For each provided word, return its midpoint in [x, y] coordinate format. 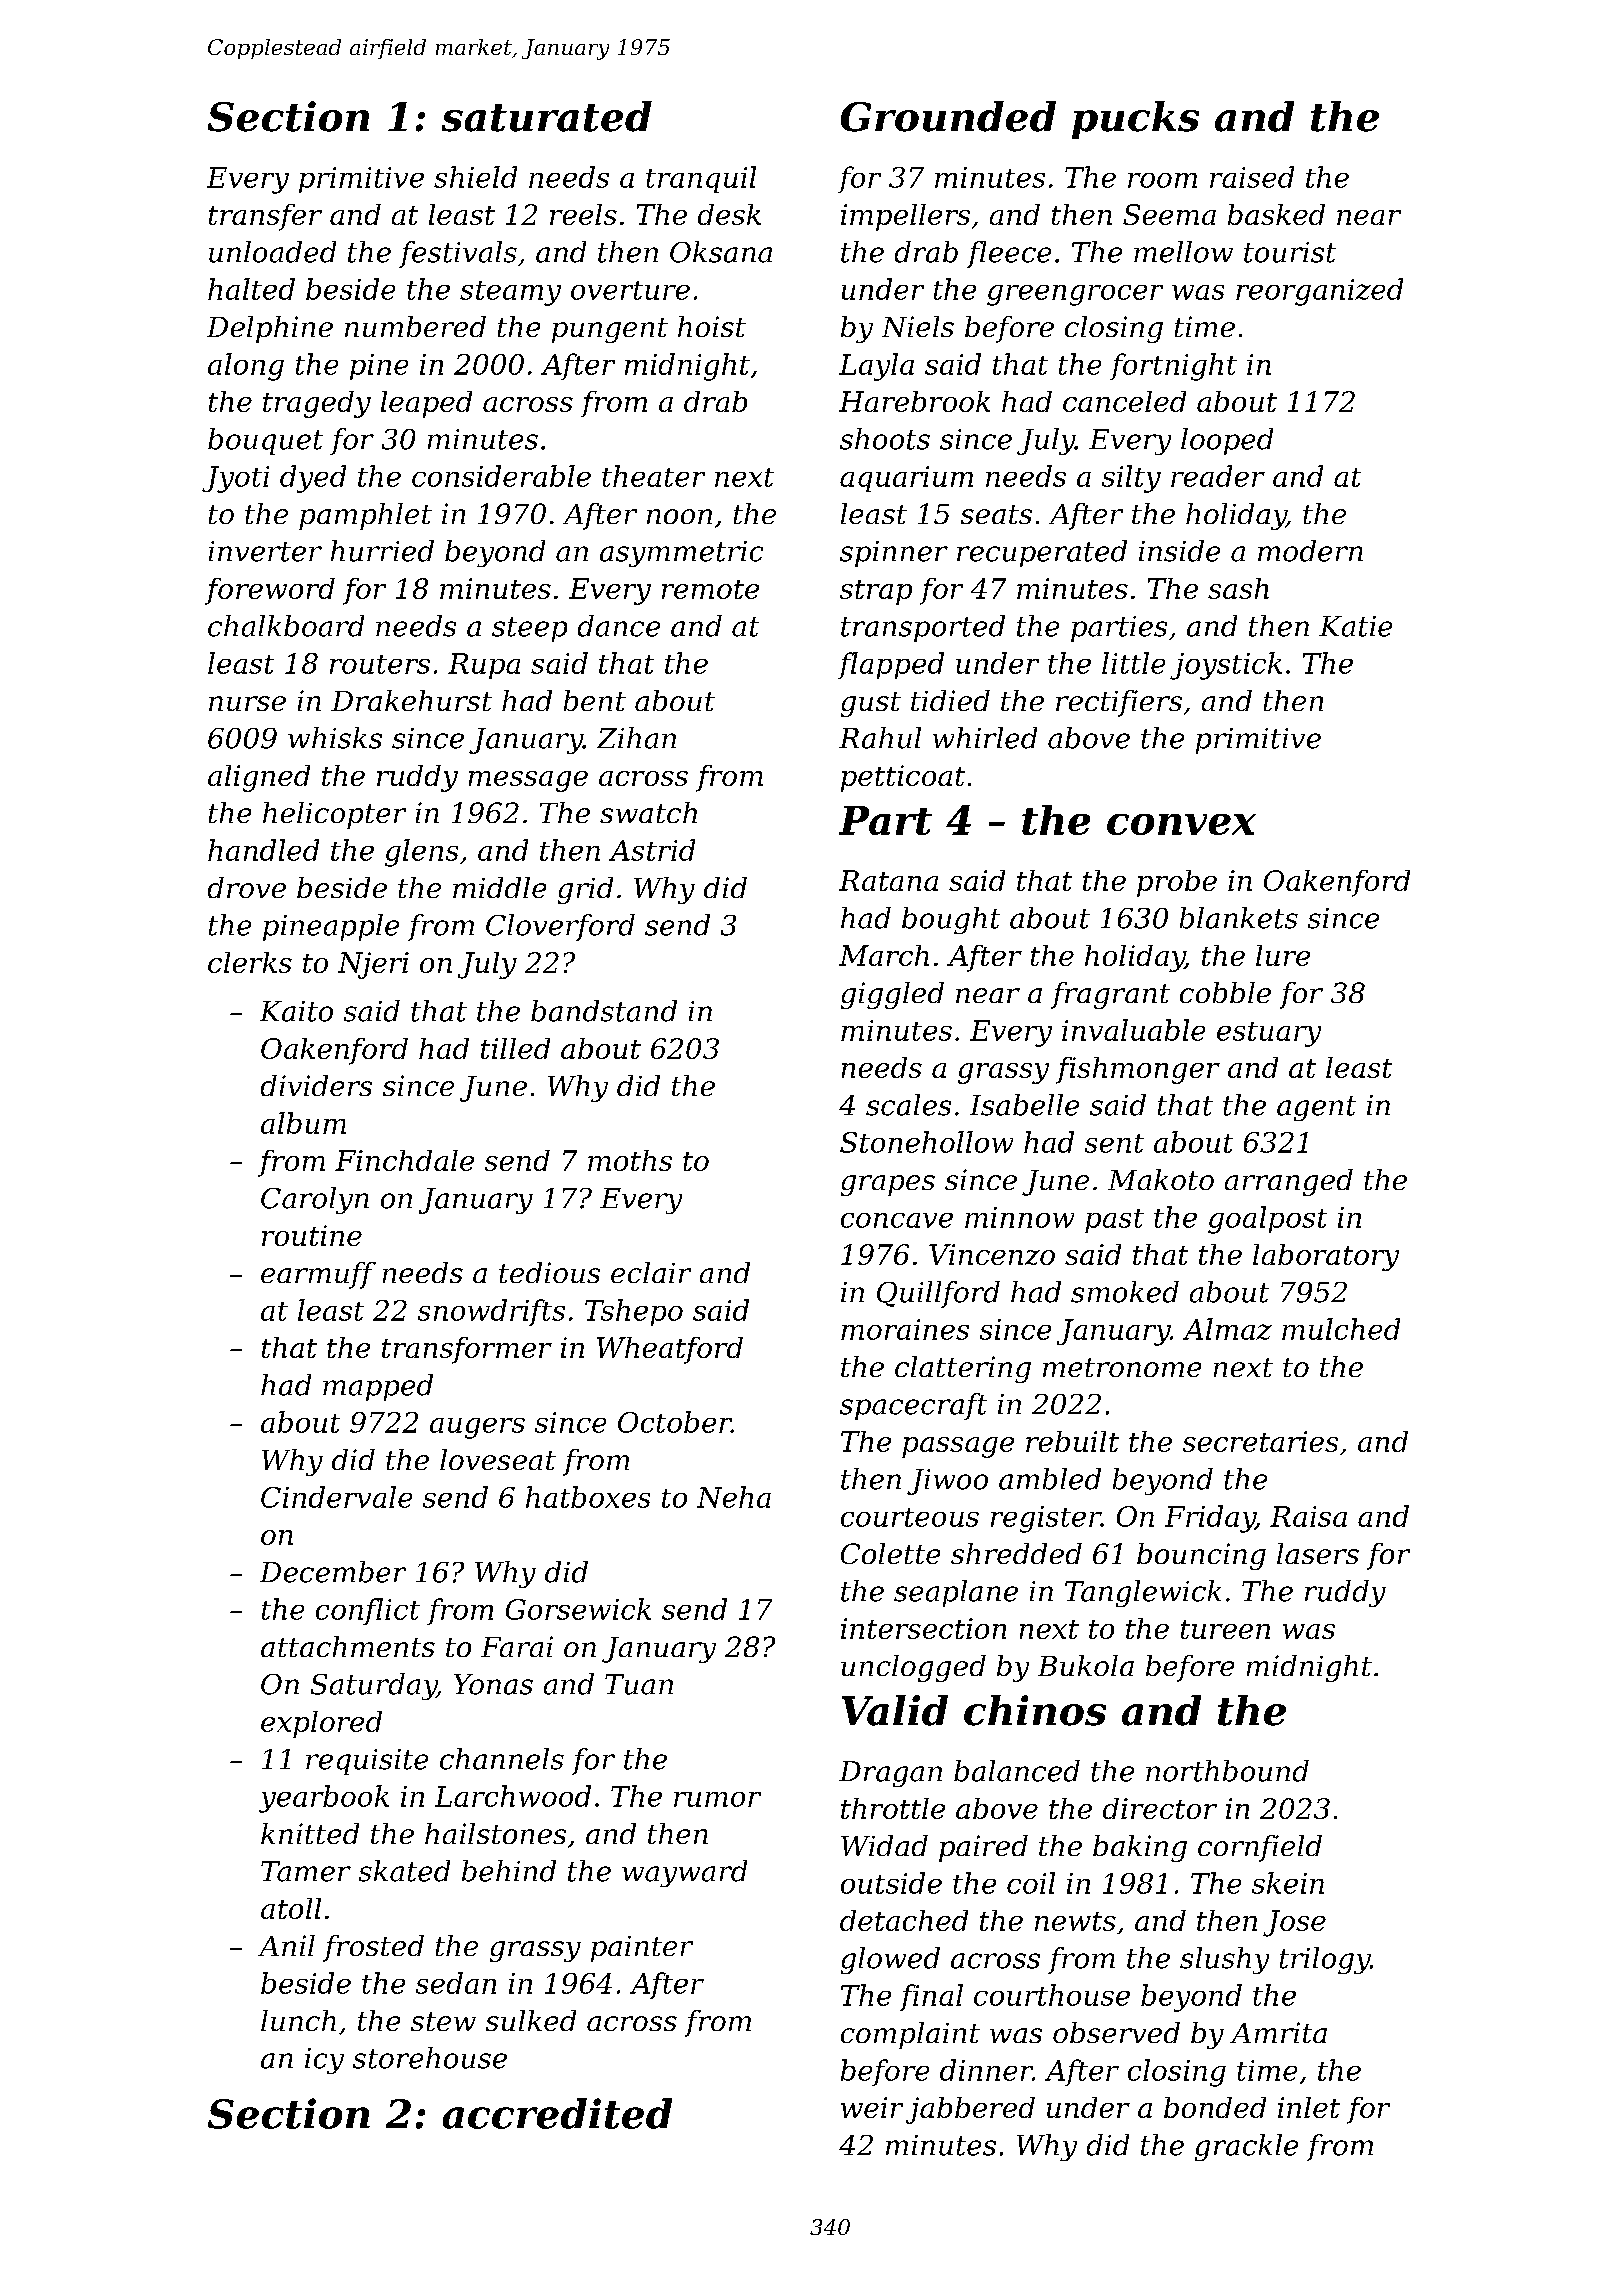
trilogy [1325, 1960]
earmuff [318, 1275]
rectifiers [1119, 703]
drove [247, 887]
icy [324, 2061]
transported [923, 628]
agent [1316, 1108]
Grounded [948, 116]
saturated [547, 116]
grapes [888, 1185]
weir [872, 2107]
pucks [1135, 120]
